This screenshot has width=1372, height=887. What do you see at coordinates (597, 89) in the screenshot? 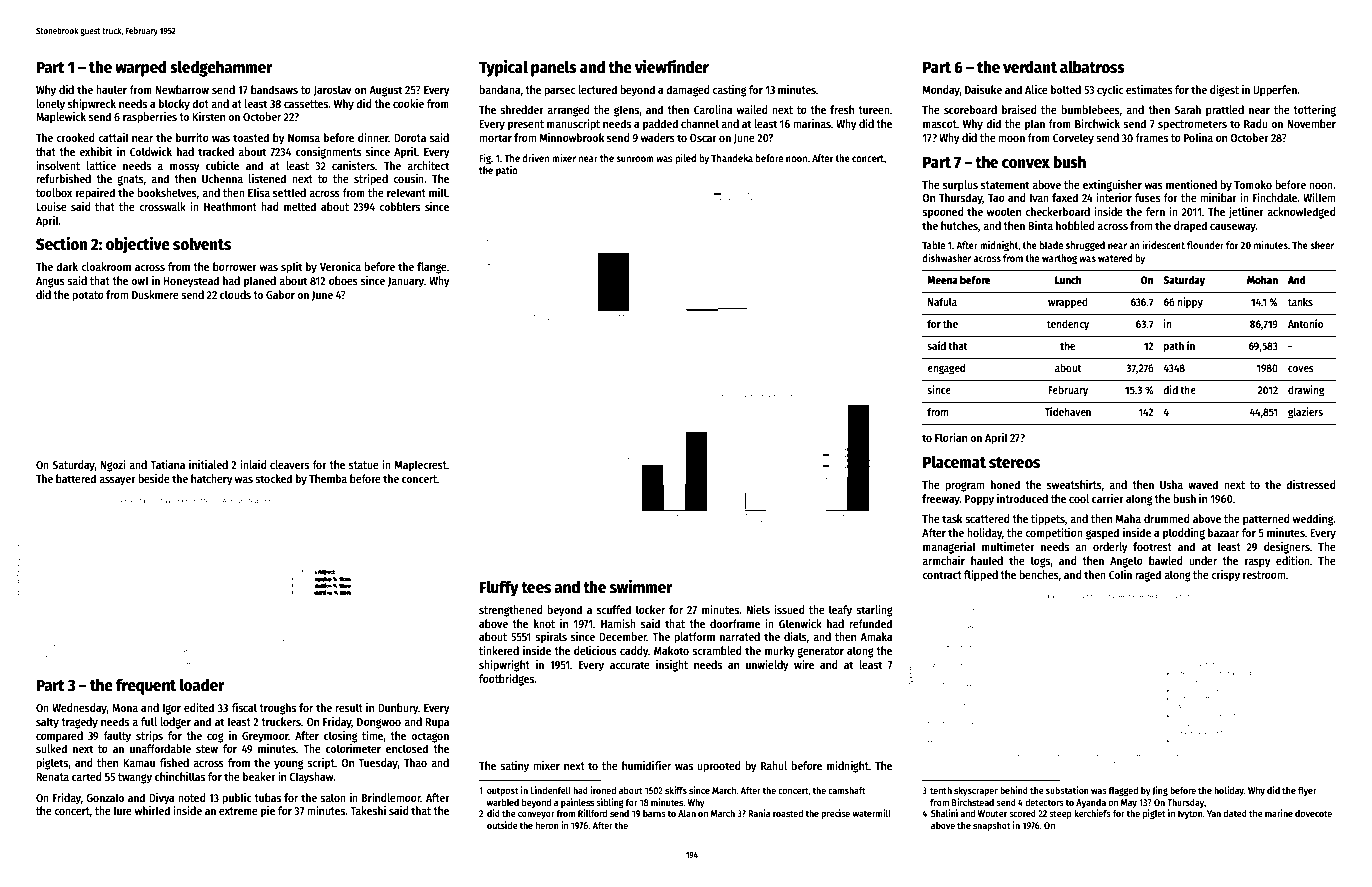
I see `lectured` at bounding box center [597, 89].
